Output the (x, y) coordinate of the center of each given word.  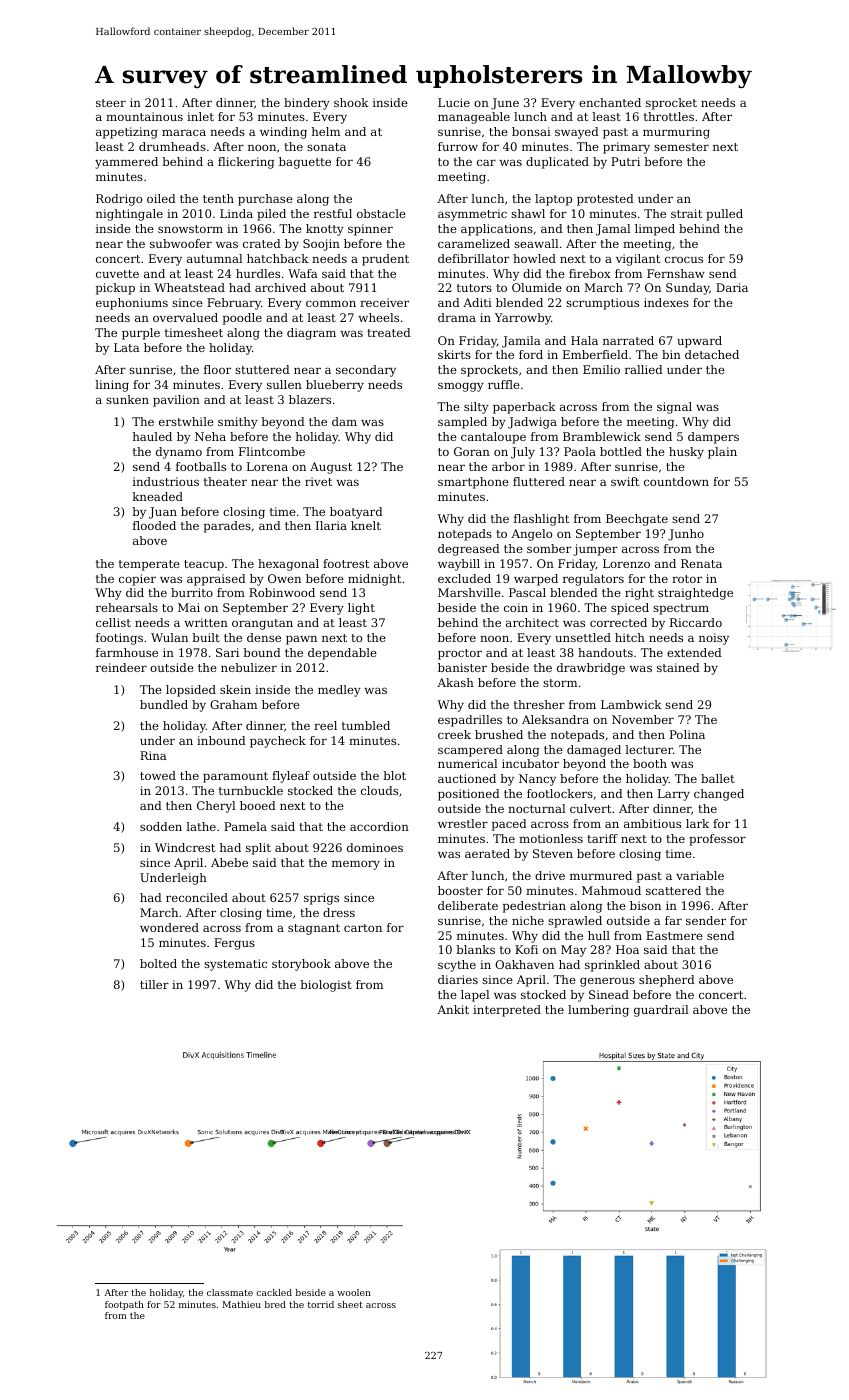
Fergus (234, 944)
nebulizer (249, 667)
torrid (321, 1304)
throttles (669, 116)
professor (717, 840)
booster (460, 890)
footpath (124, 1305)
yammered (126, 163)
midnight (374, 580)
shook (351, 102)
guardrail (661, 1011)
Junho (686, 535)
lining (112, 386)
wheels (378, 317)
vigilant (638, 260)
